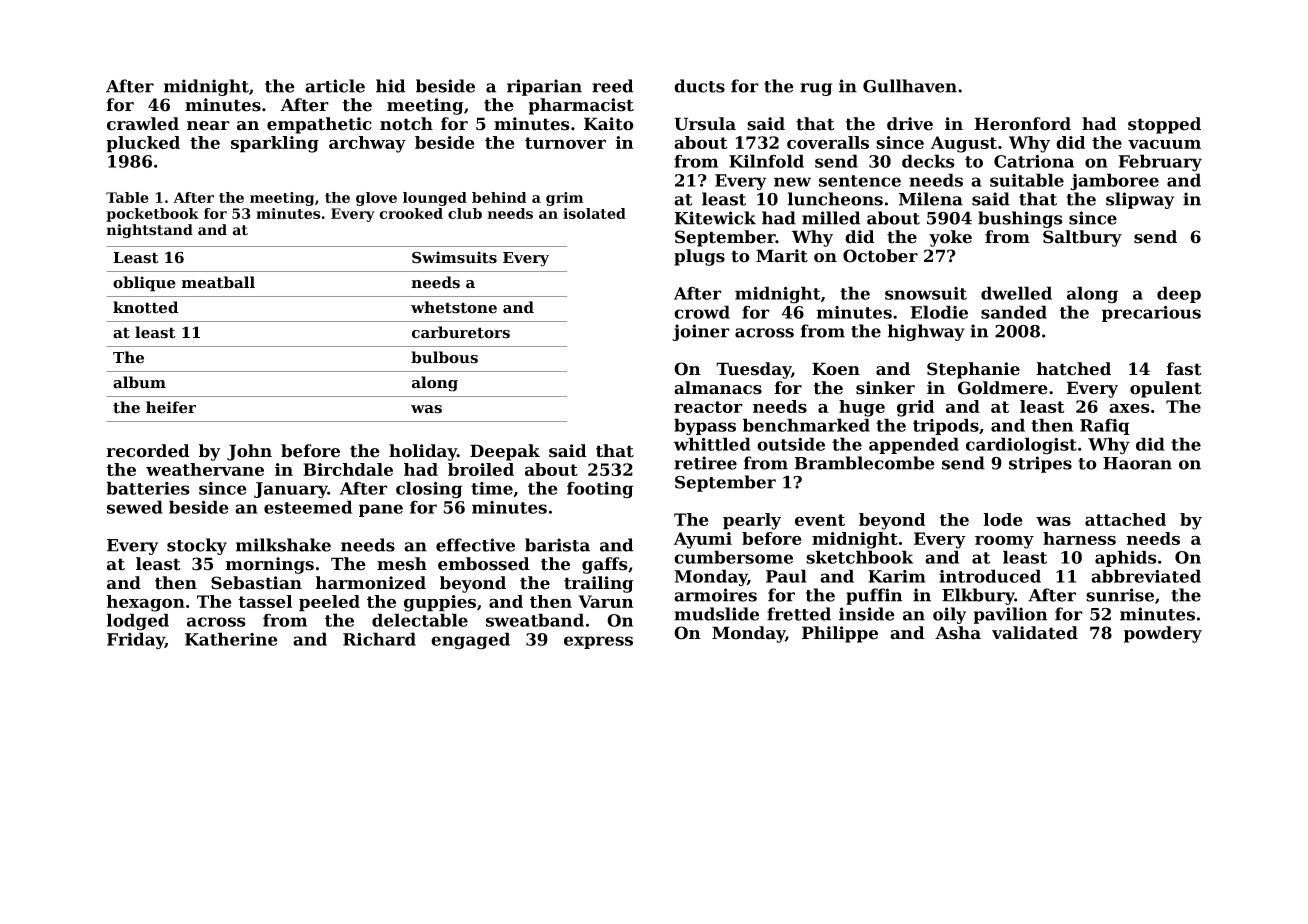  Describe the element at coordinates (335, 86) in the screenshot. I see `article` at that location.
